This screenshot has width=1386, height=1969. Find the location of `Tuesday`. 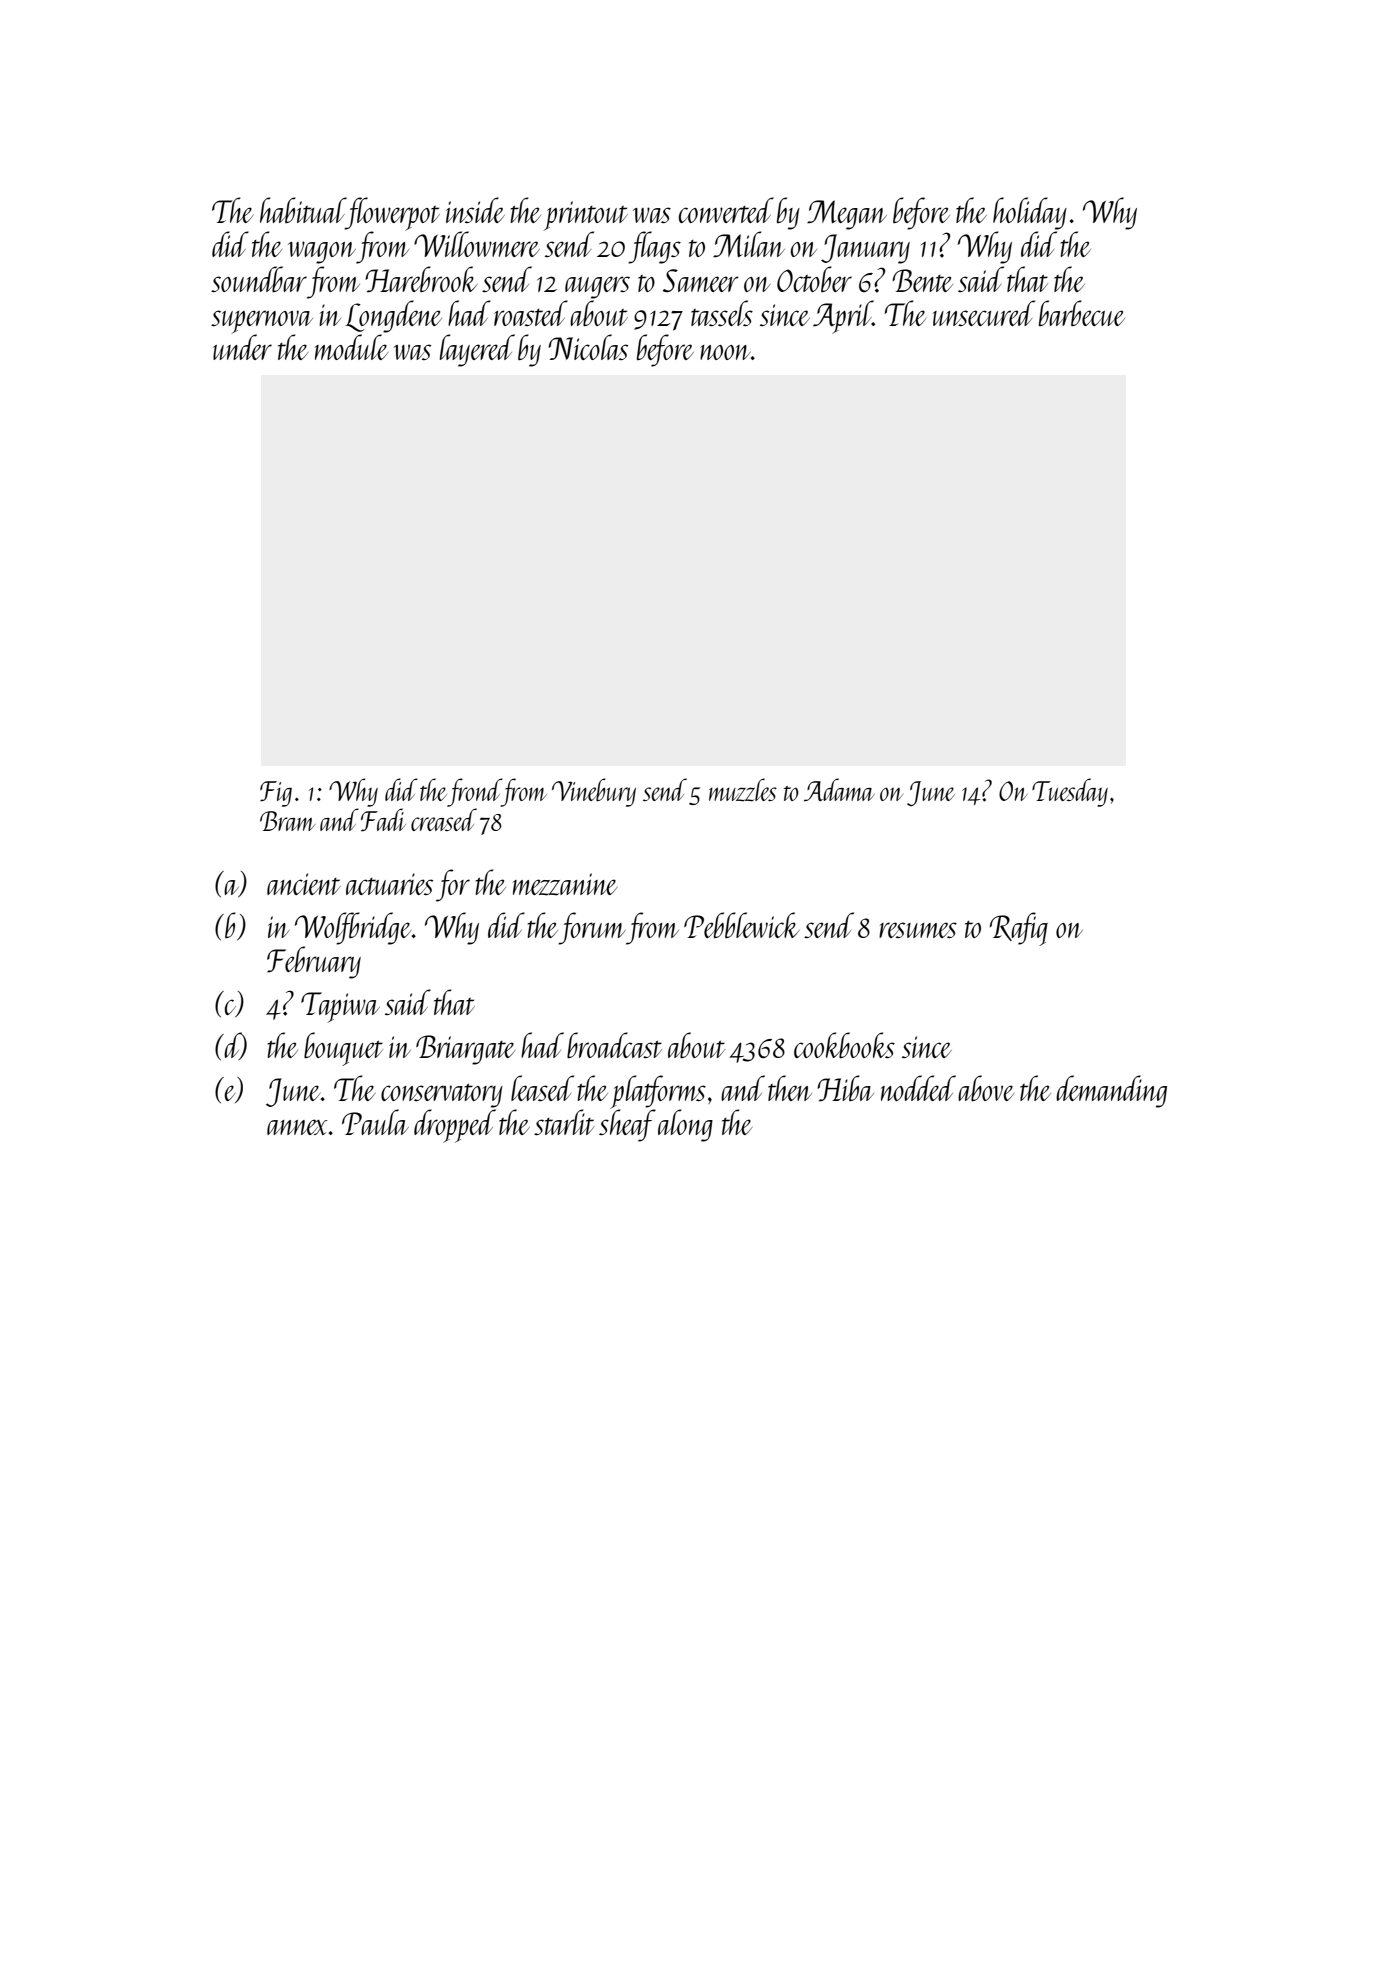

Tuesday is located at coordinates (1070, 792).
